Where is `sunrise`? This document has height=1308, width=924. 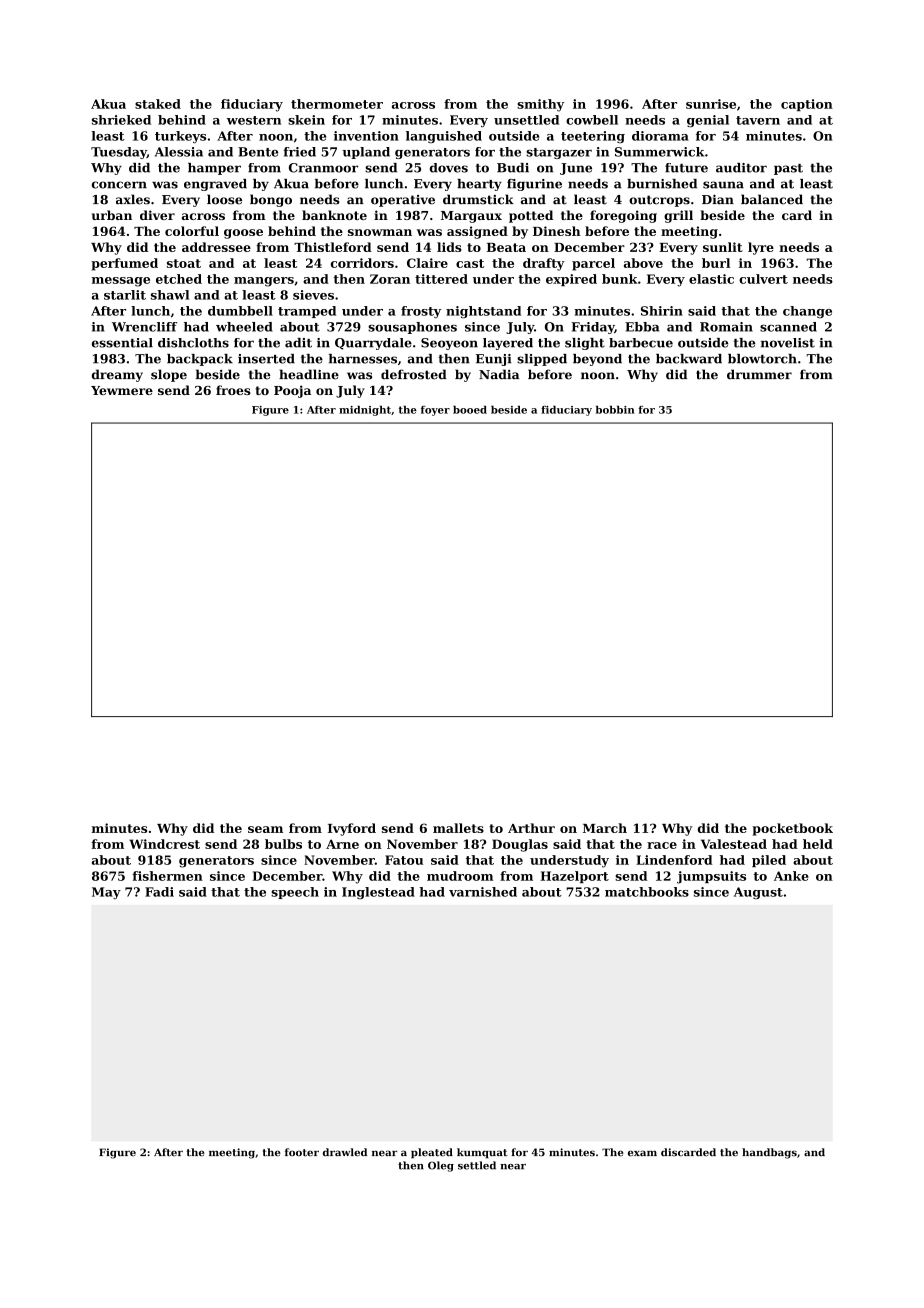
sunrise is located at coordinates (711, 104).
